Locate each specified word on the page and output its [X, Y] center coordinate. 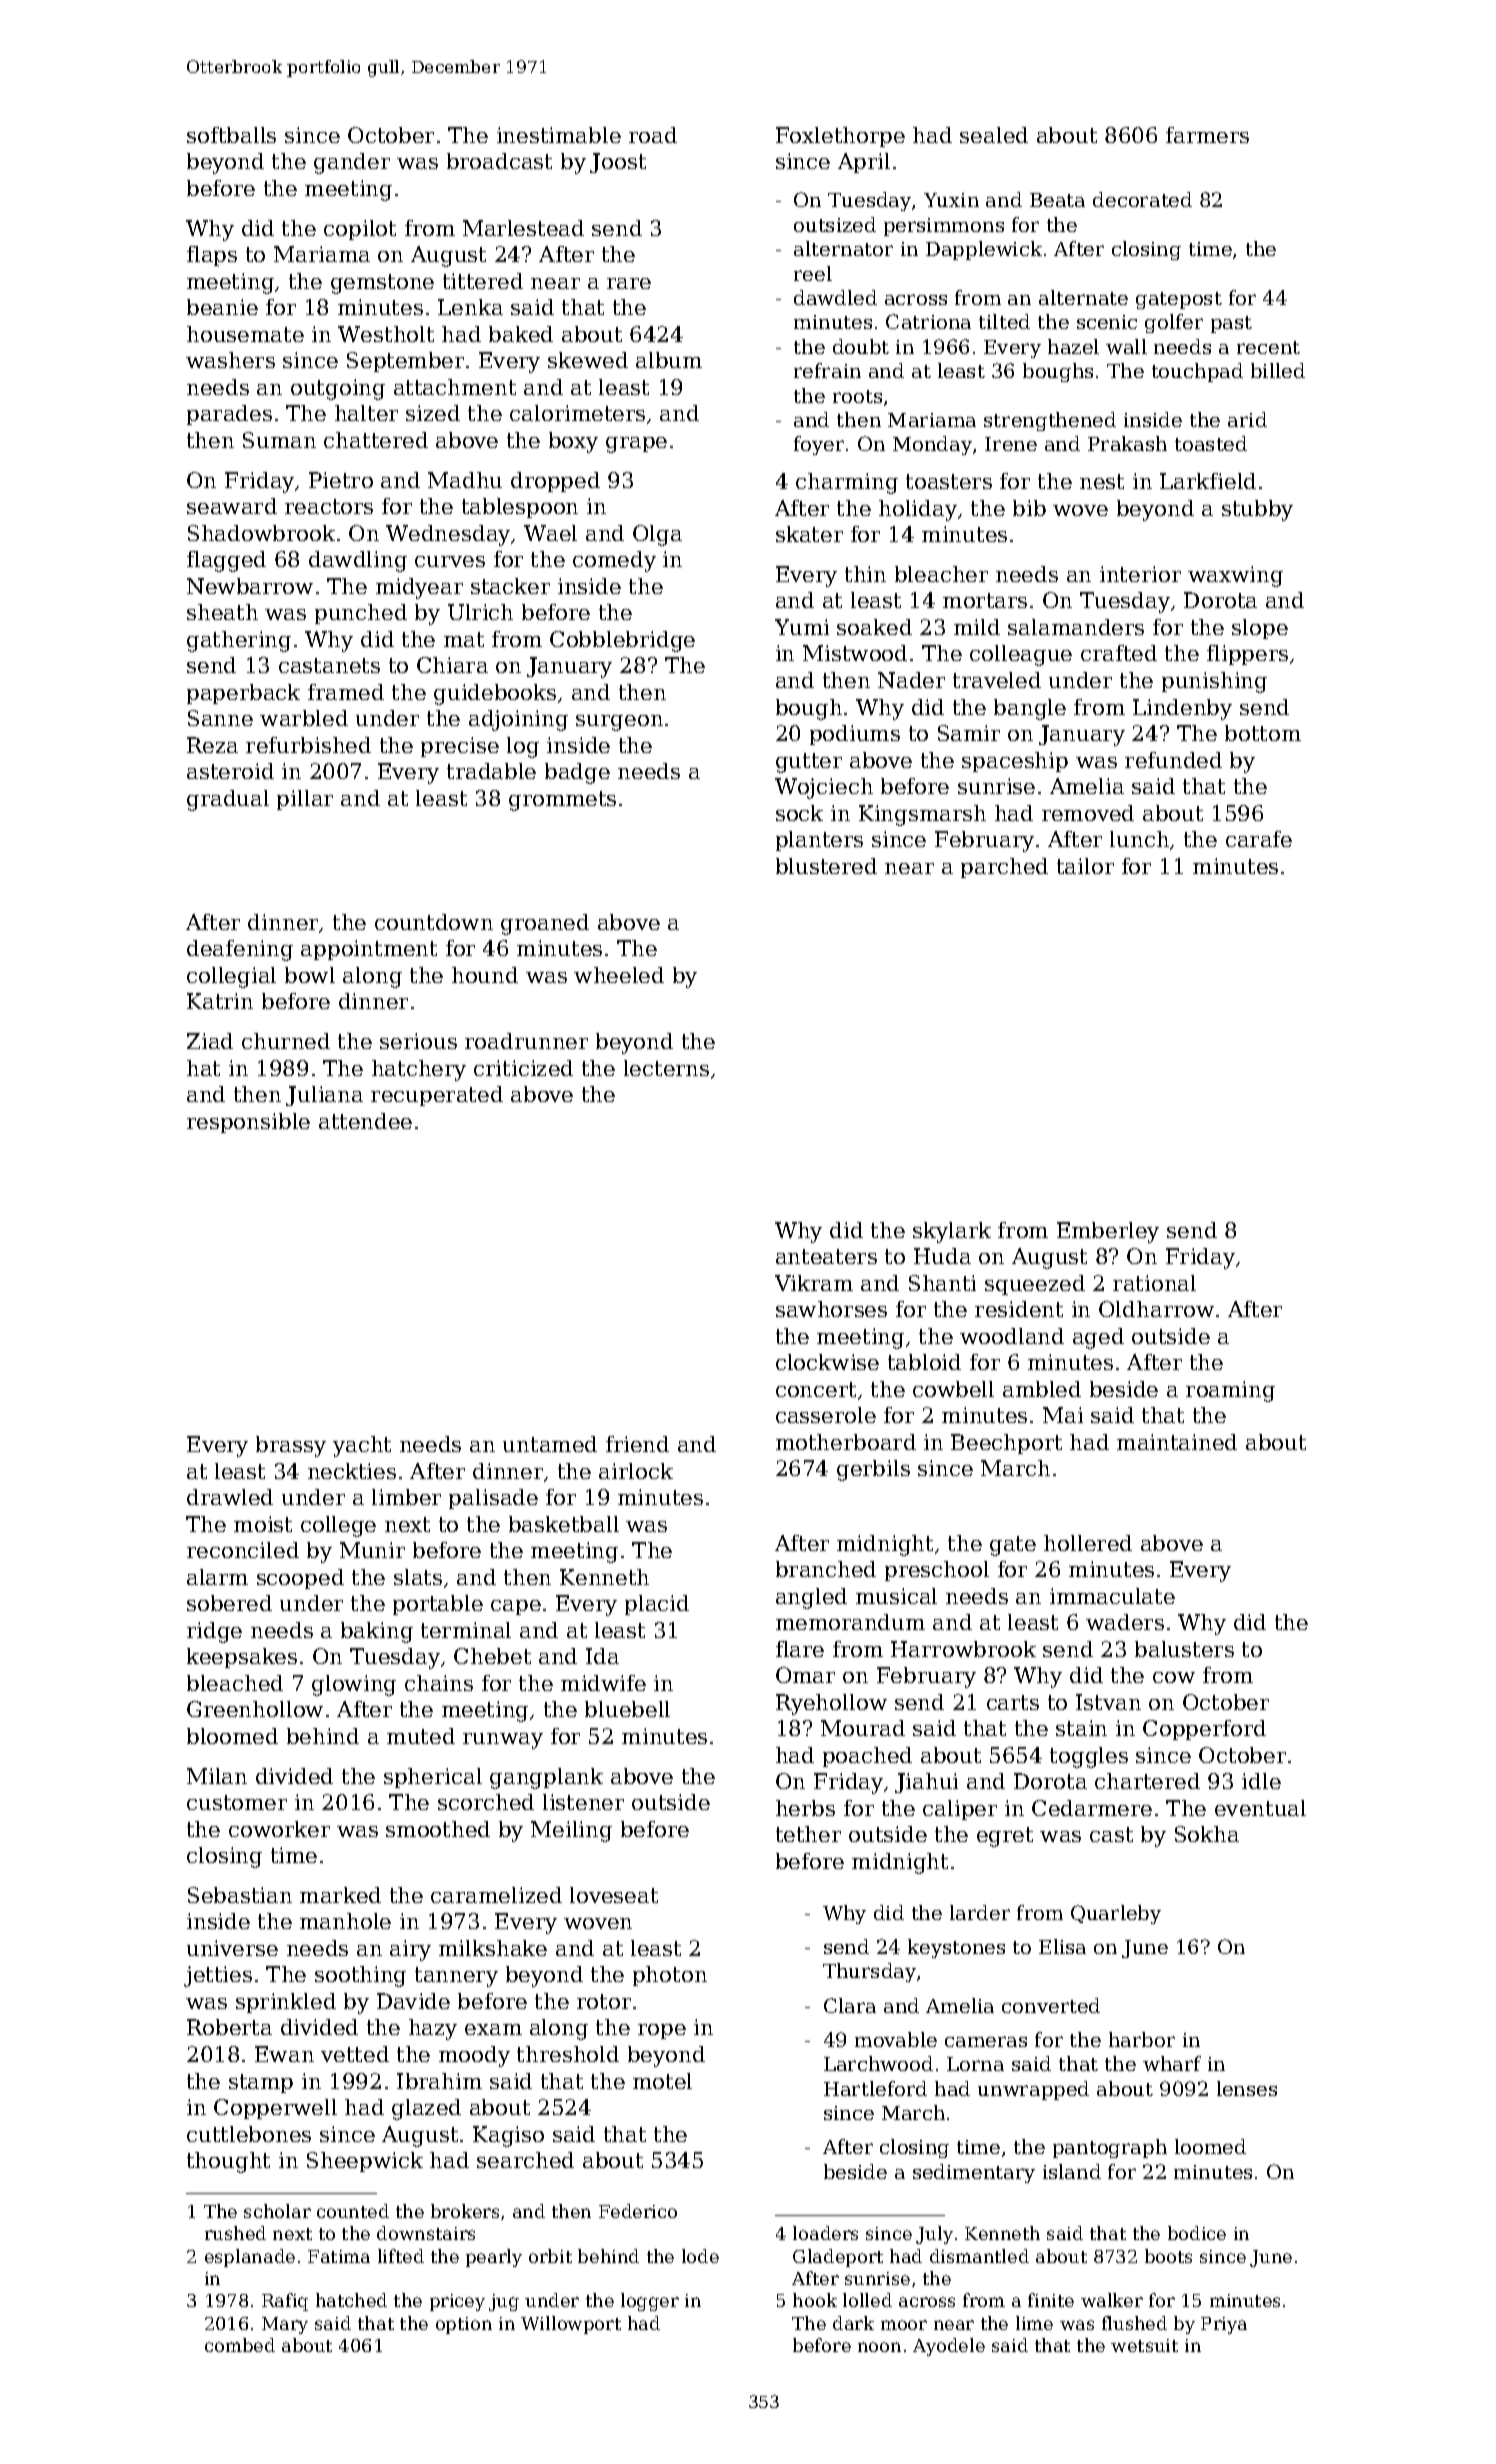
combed [240, 2345]
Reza [212, 745]
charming [847, 483]
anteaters [826, 1256]
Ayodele [949, 2347]
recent [1268, 347]
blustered [826, 866]
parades [229, 415]
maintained [1177, 1442]
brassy [291, 1446]
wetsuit [1144, 2345]
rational [1154, 1283]
